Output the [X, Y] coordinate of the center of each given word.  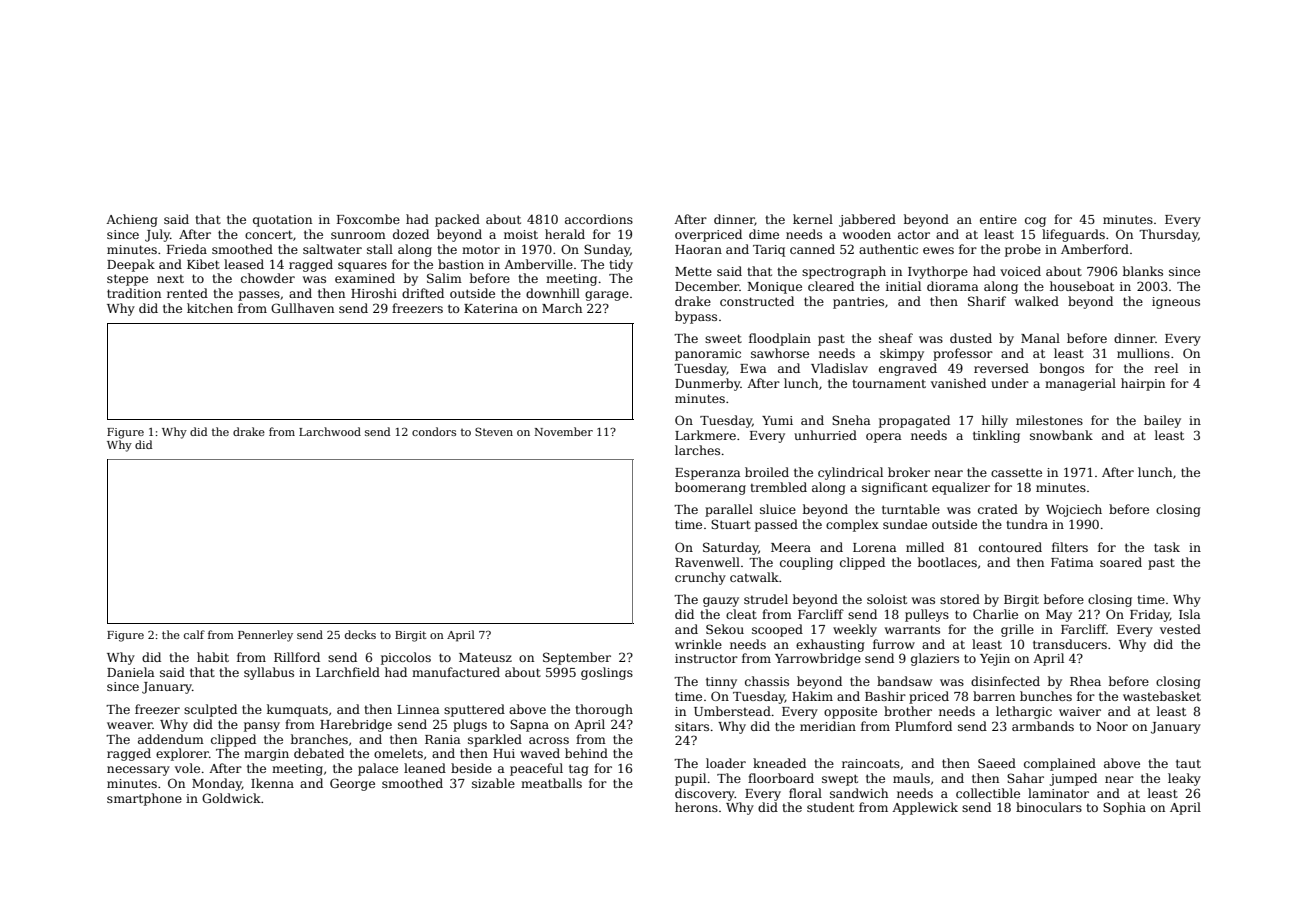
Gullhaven [302, 308]
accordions [599, 219]
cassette [1016, 472]
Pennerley [265, 636]
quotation [282, 221]
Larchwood [330, 431]
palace [378, 769]
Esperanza [708, 474]
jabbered [867, 220]
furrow [894, 644]
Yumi [777, 420]
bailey [1162, 421]
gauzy [721, 602]
